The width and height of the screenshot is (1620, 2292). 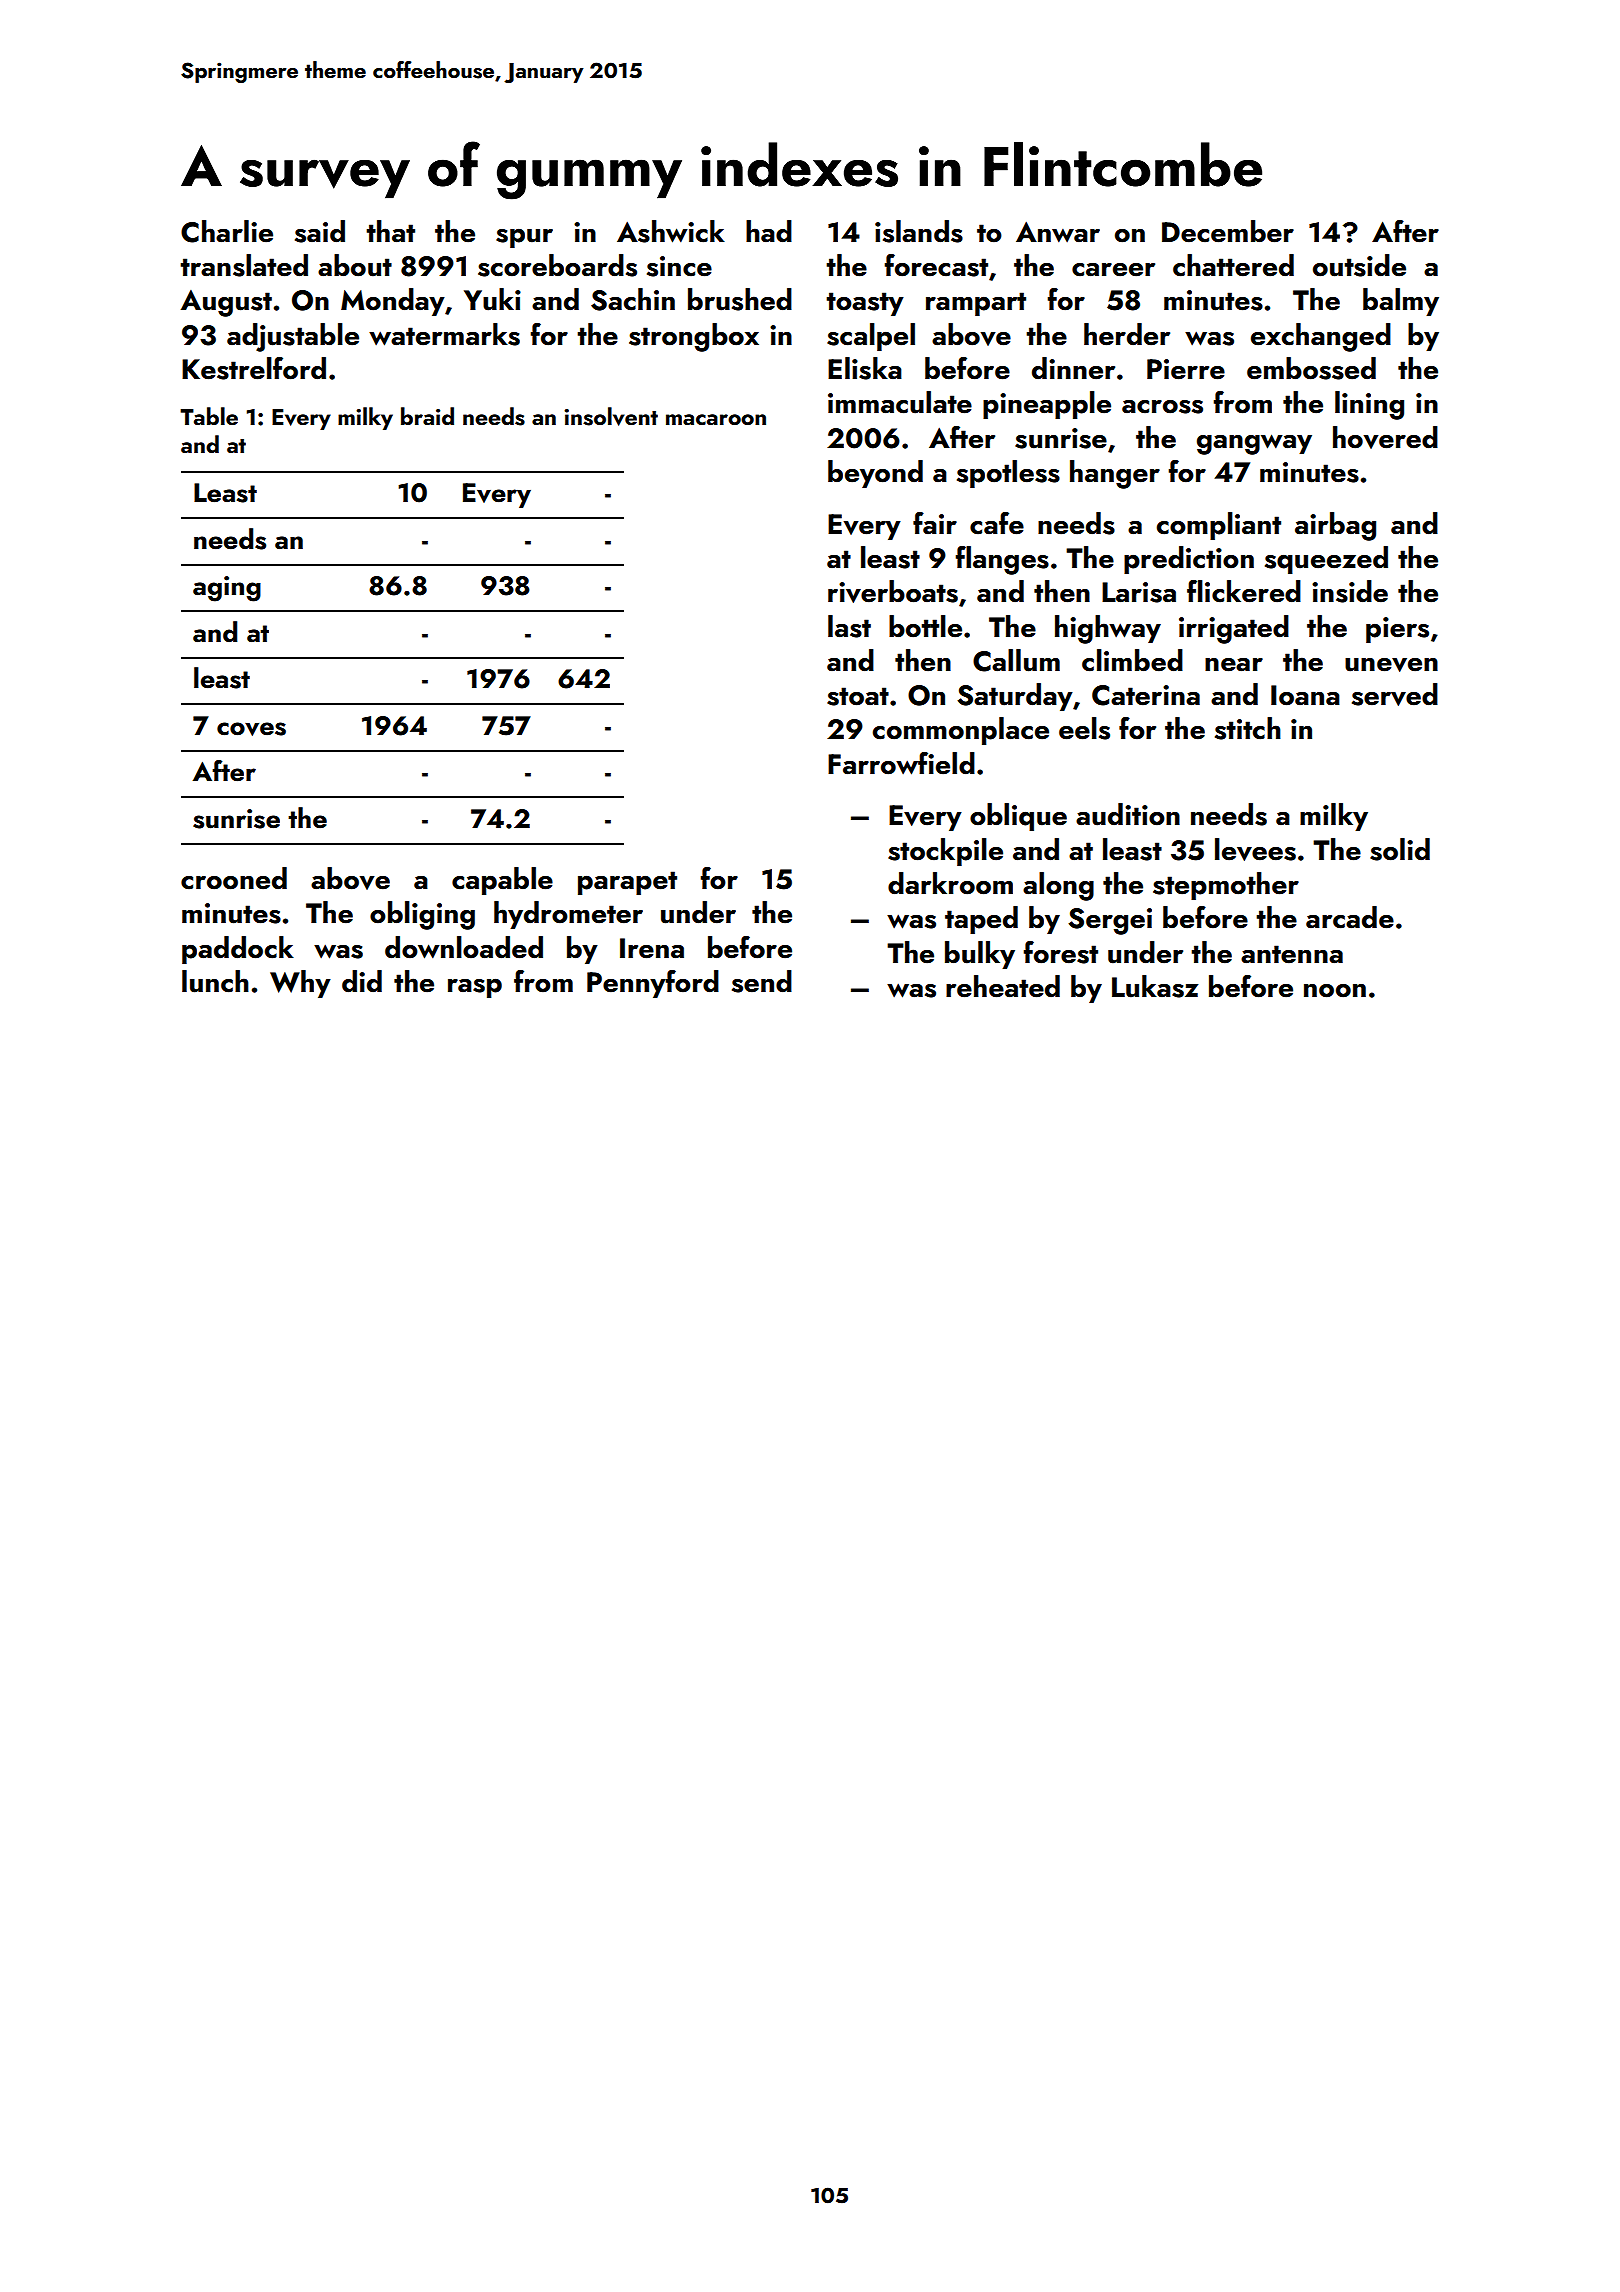 I want to click on braid, so click(x=427, y=416).
